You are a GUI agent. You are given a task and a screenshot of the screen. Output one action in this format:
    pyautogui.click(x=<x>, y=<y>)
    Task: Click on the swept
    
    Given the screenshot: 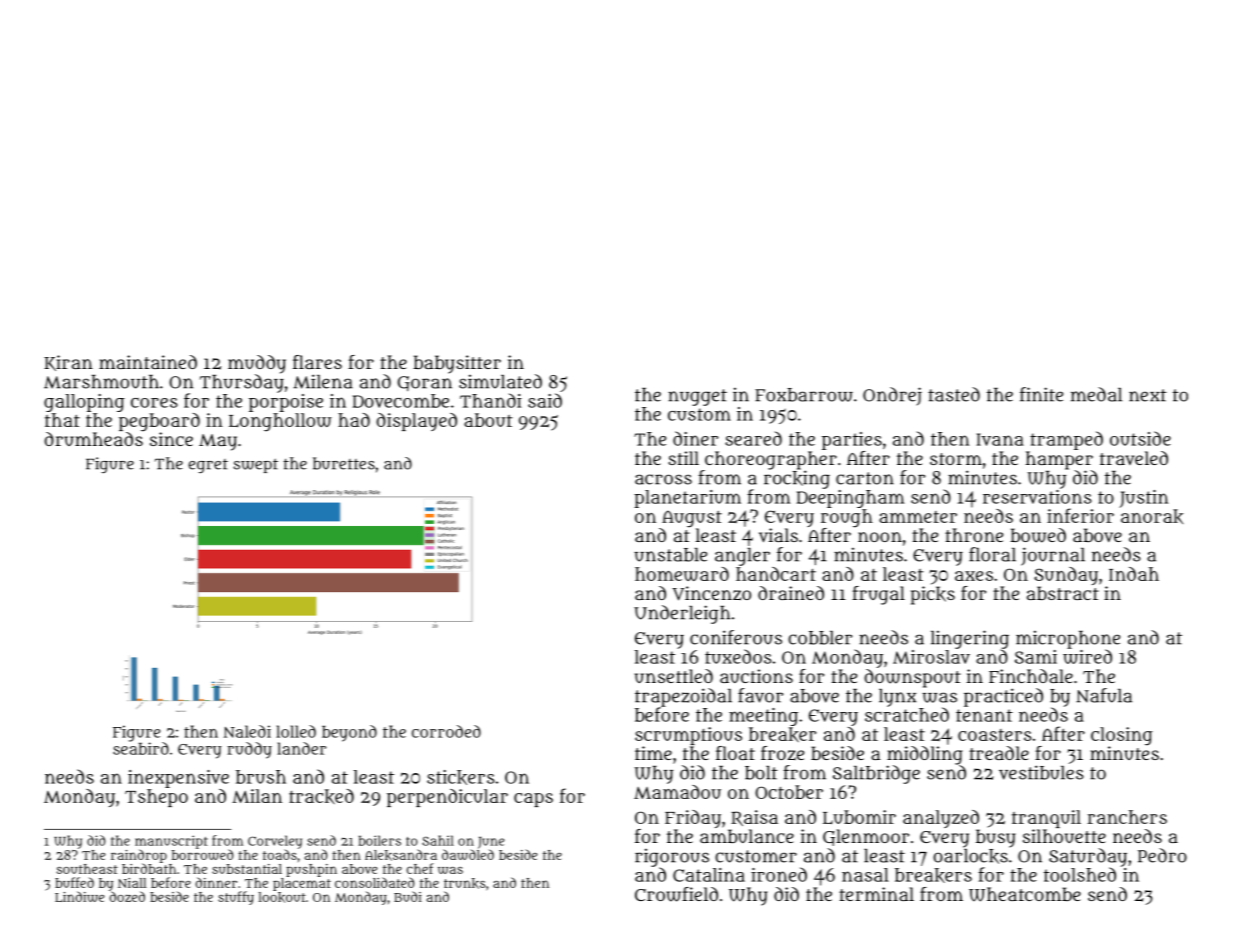 What is the action you would take?
    pyautogui.click(x=255, y=466)
